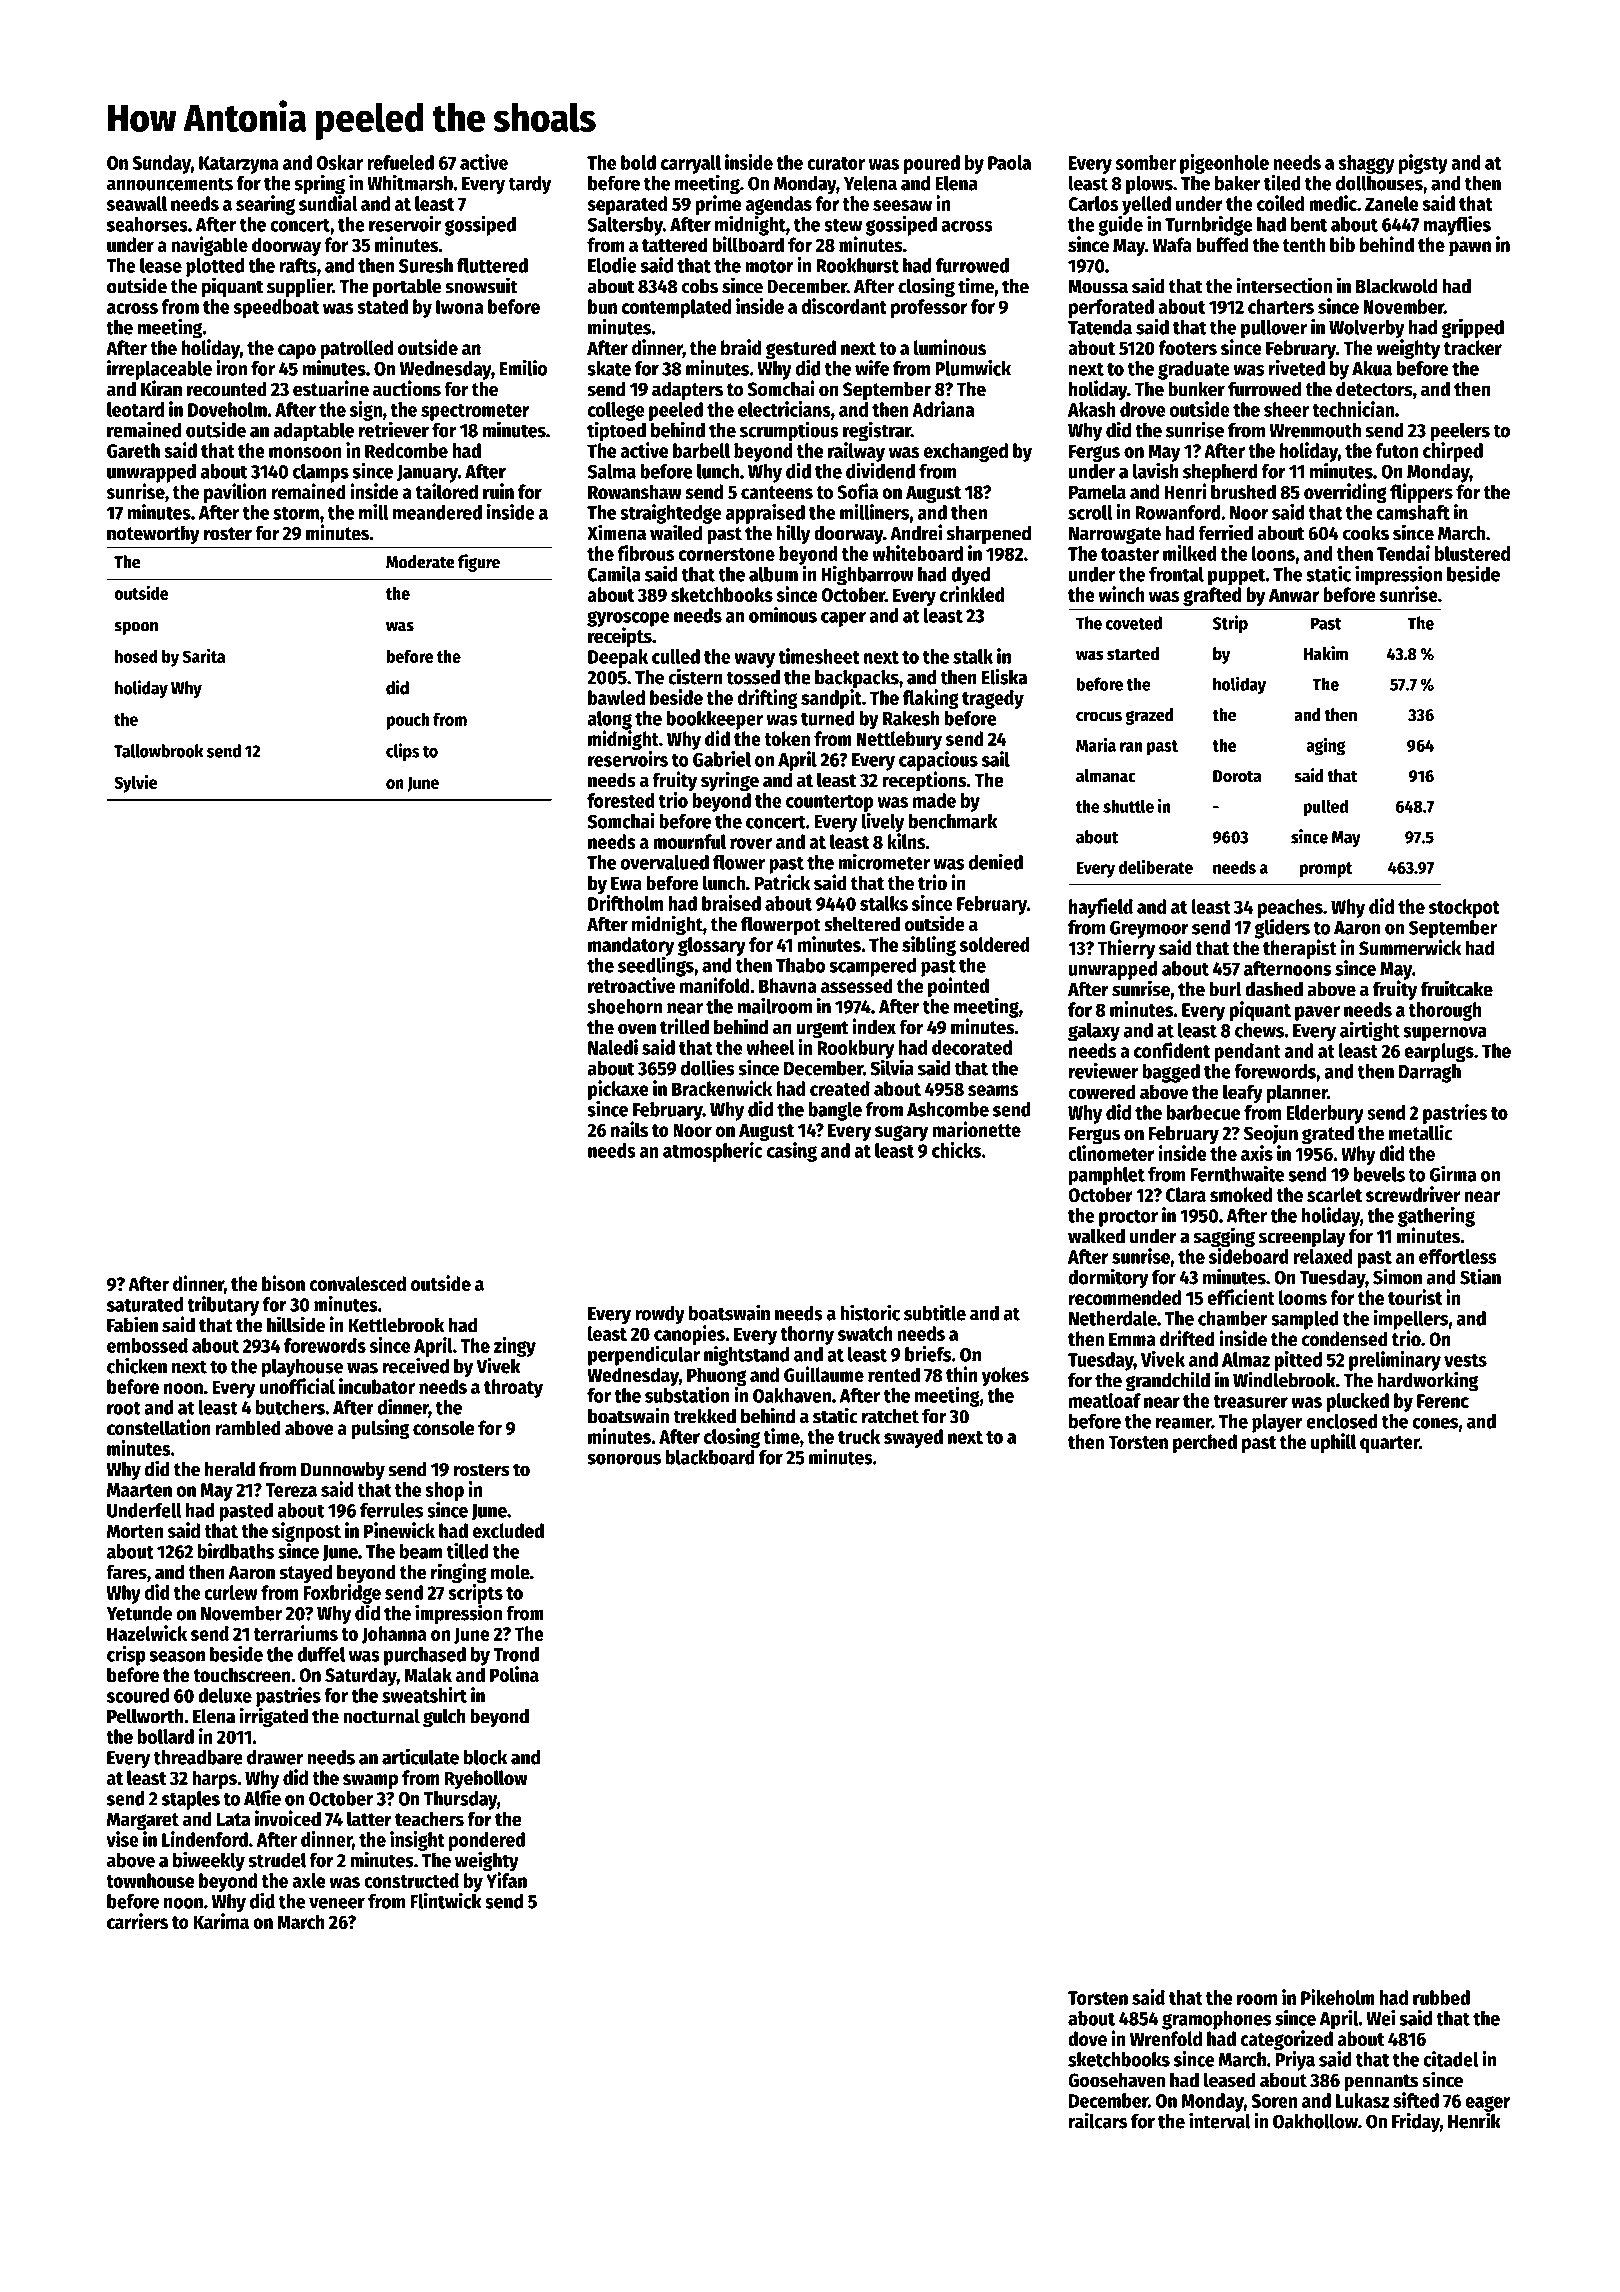 The height and width of the screenshot is (2292, 1620). Describe the element at coordinates (613, 1047) in the screenshot. I see `Naledi` at that location.
